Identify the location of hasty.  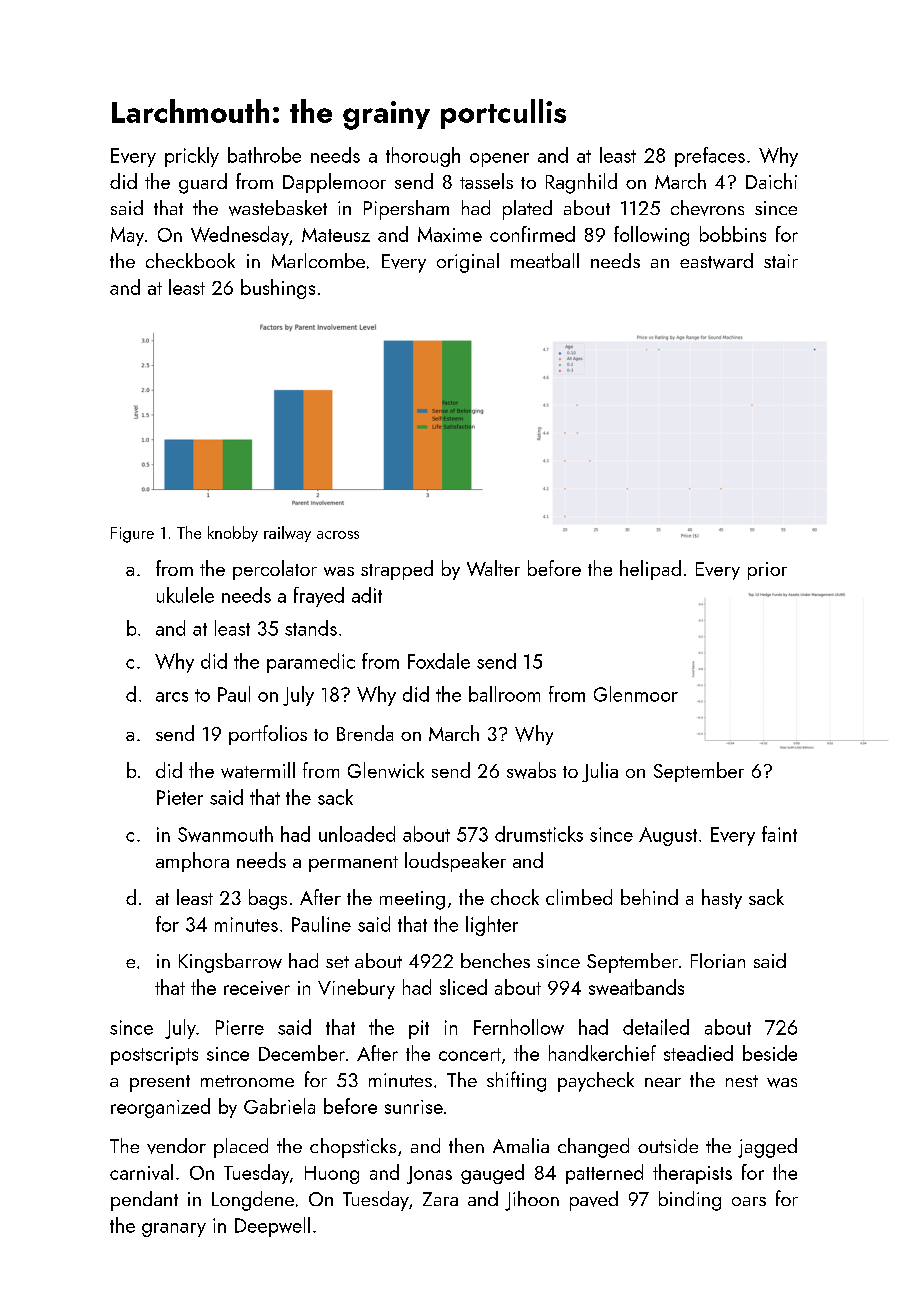
(722, 899).
